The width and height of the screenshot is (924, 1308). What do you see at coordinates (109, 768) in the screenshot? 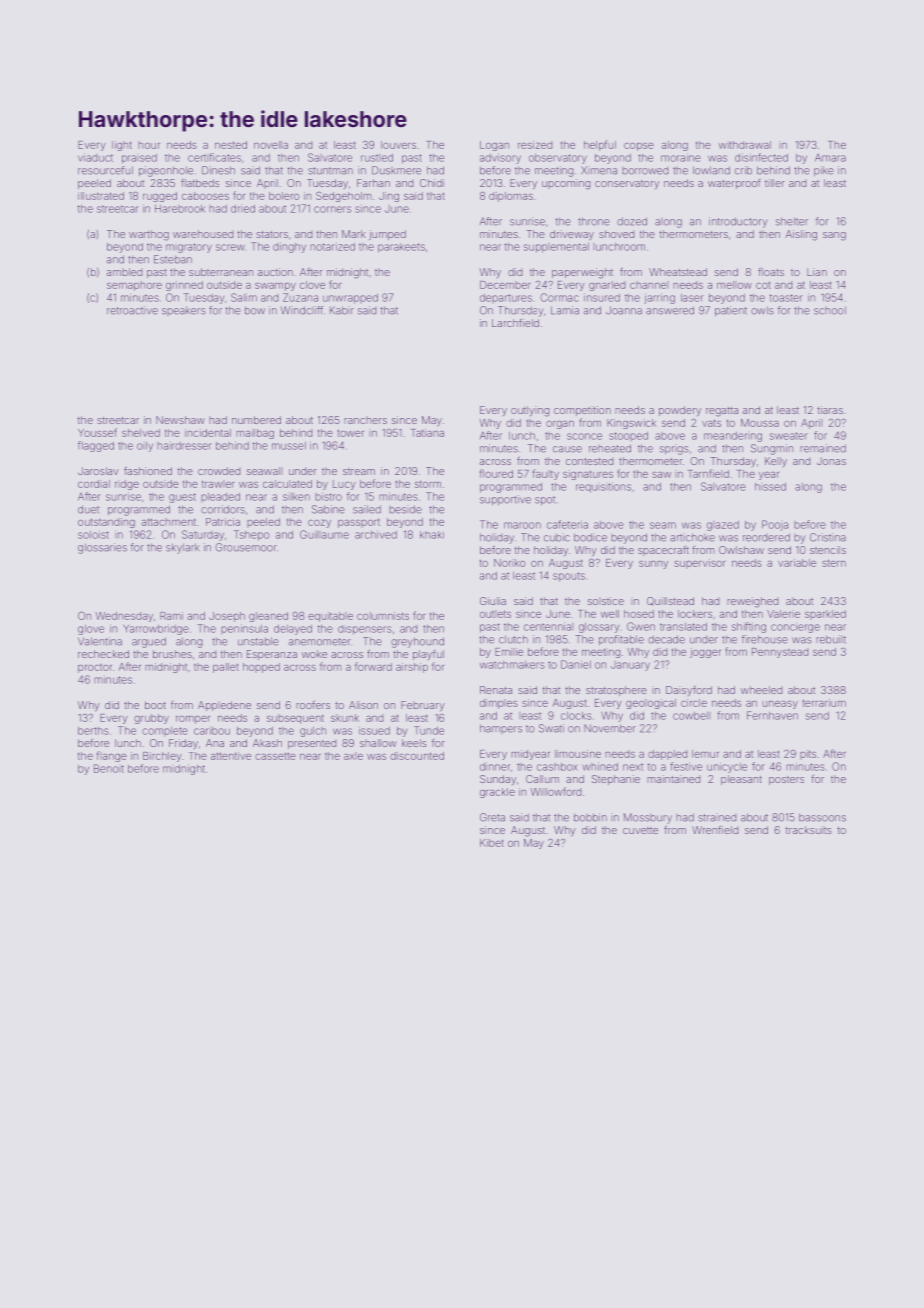
I see `Benoit` at bounding box center [109, 768].
